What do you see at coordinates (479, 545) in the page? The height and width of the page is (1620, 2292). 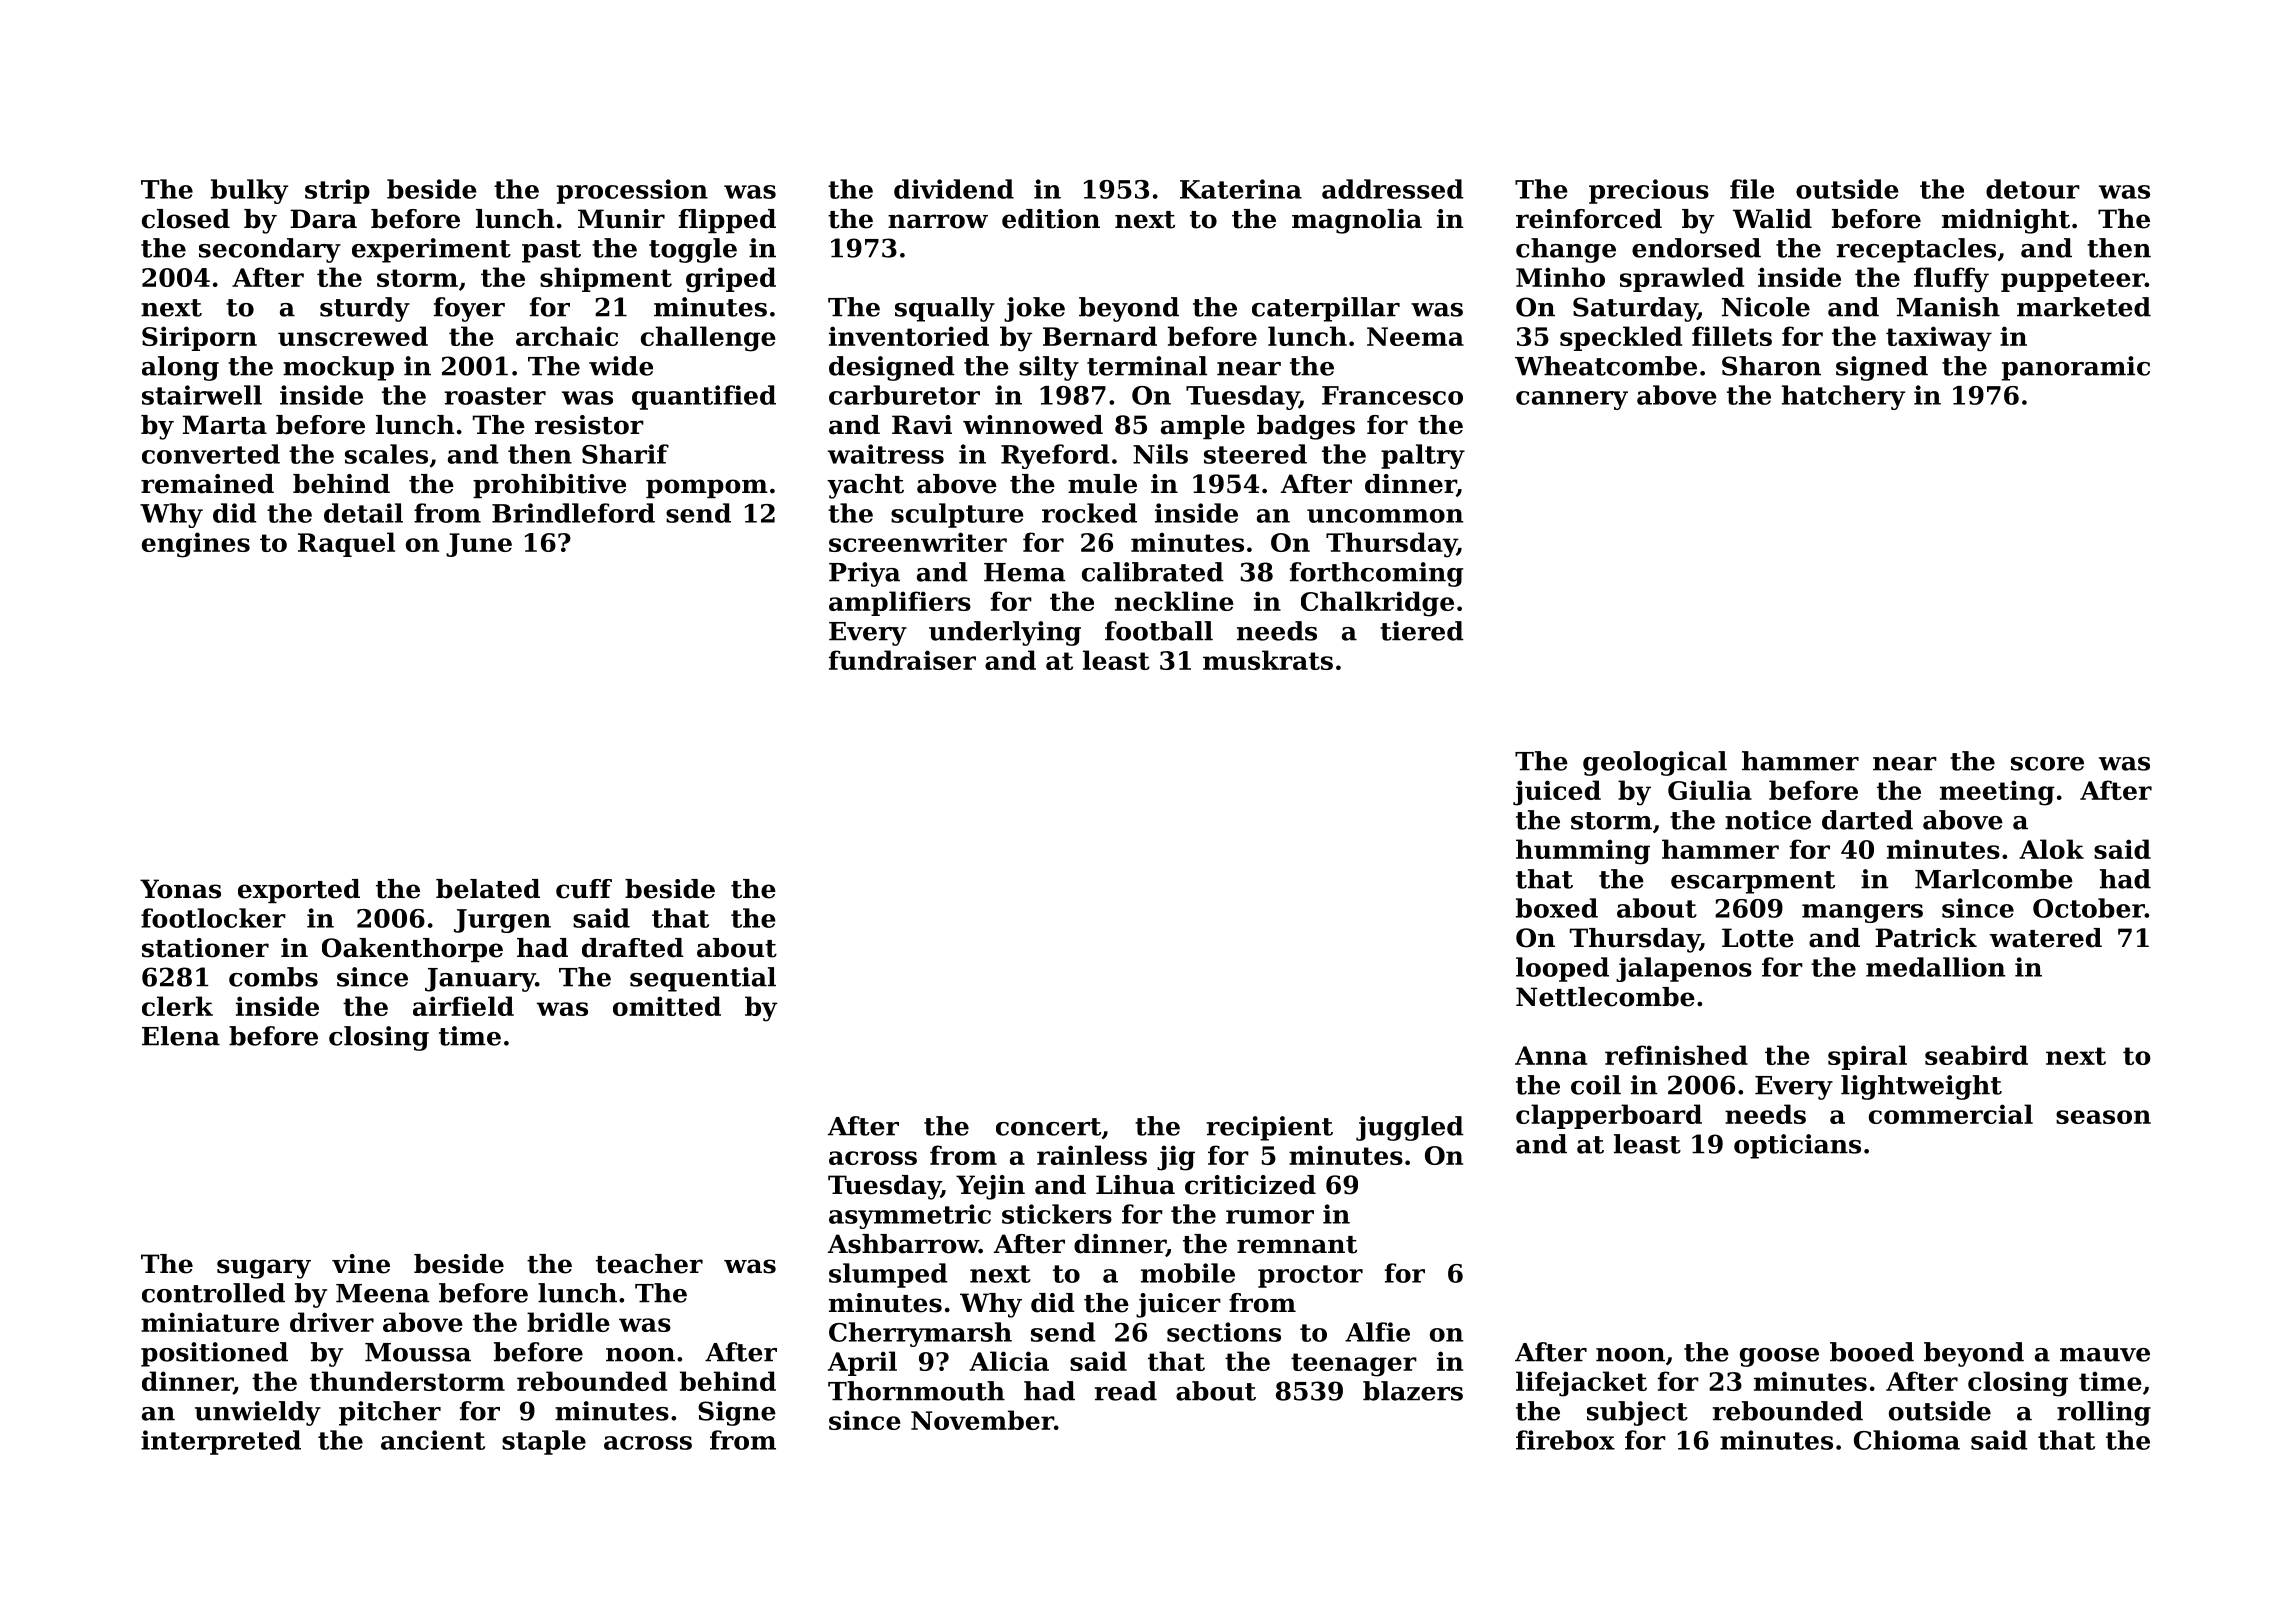 I see `June` at bounding box center [479, 545].
